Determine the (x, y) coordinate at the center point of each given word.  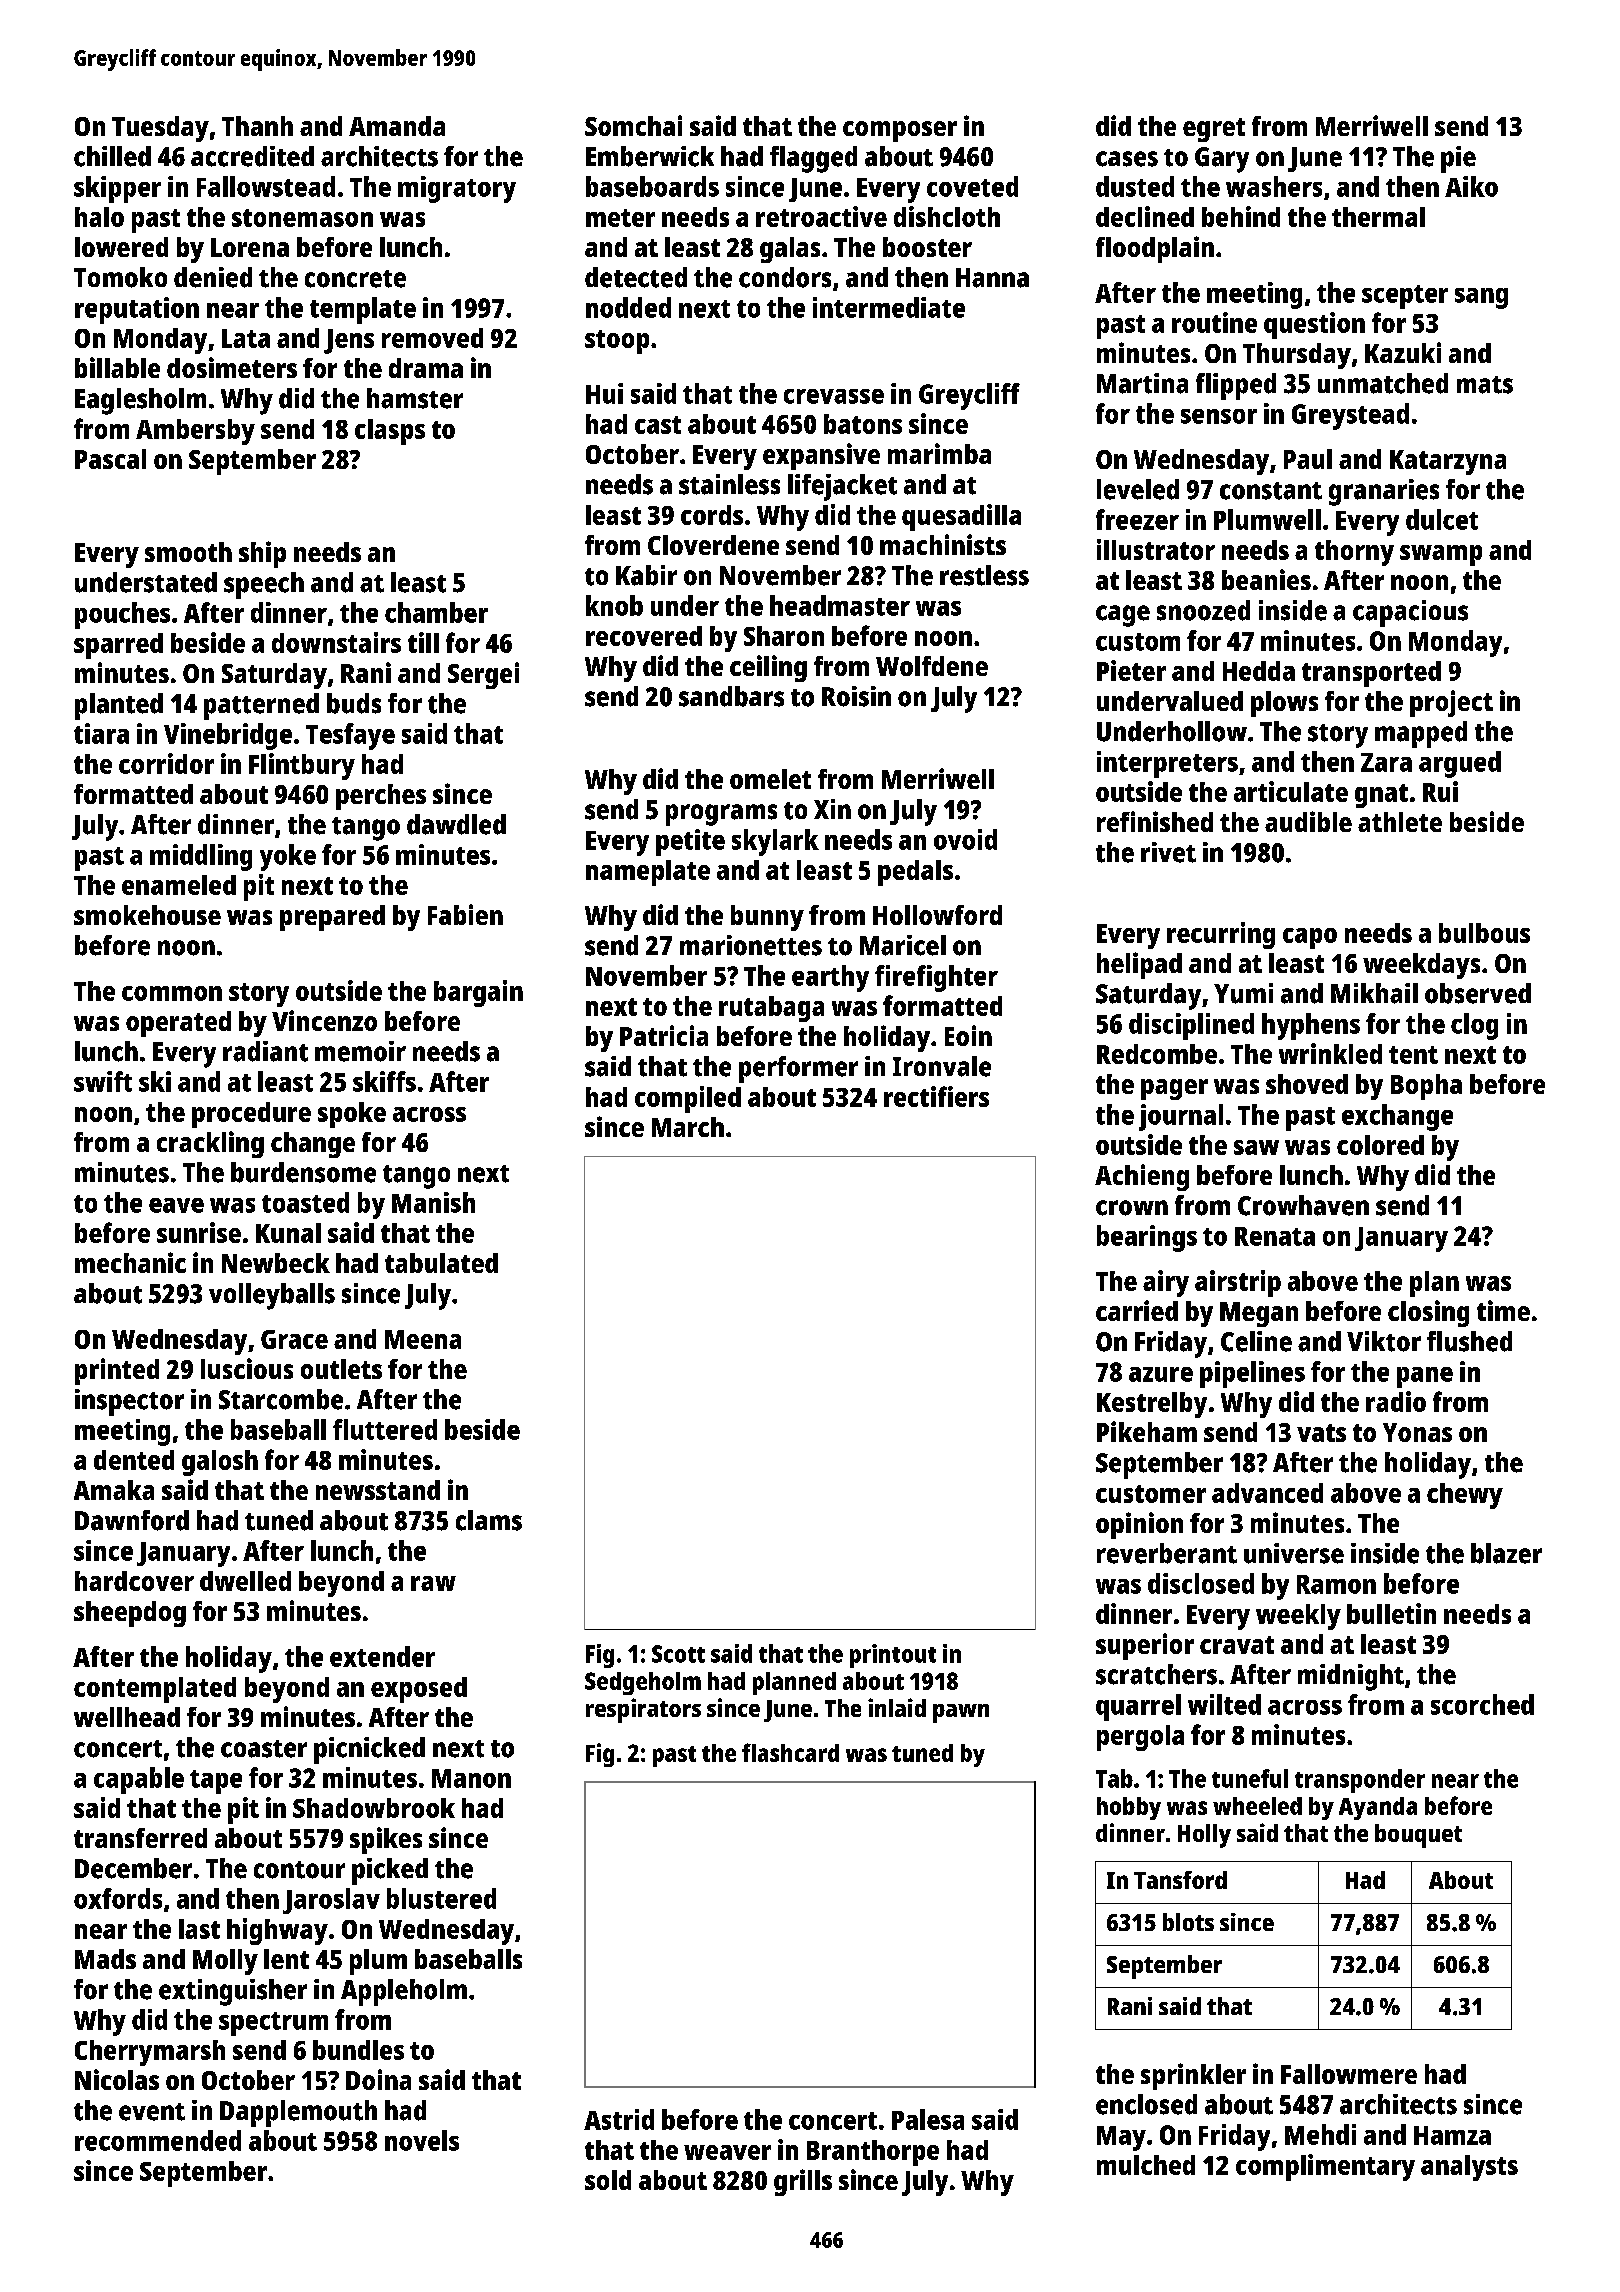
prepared (332, 918)
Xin (832, 809)
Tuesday (160, 129)
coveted (972, 186)
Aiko (1471, 186)
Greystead (1350, 416)
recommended (158, 2140)
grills (803, 2182)
